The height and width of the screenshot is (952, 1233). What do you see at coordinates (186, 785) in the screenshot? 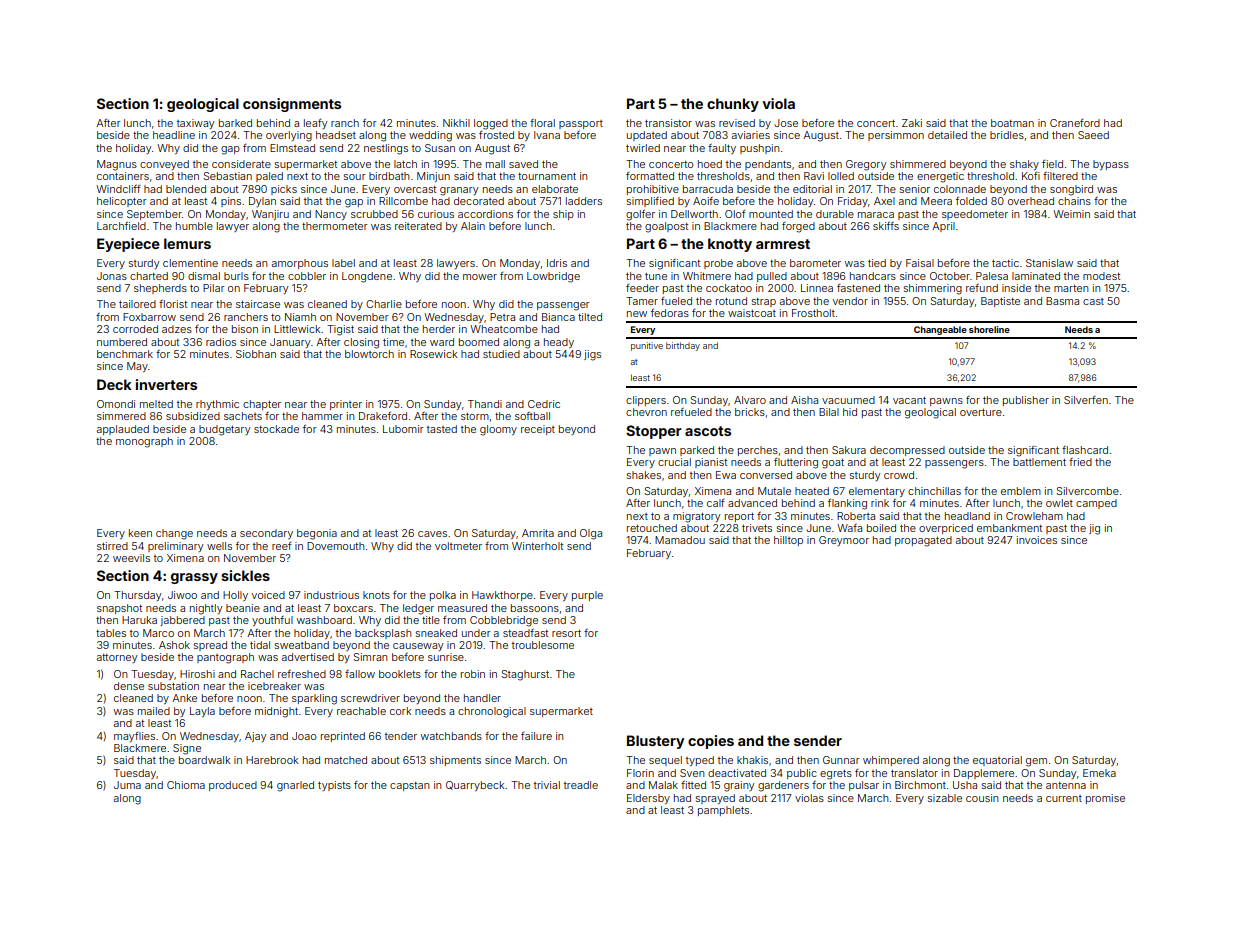
I see `Chioma` at bounding box center [186, 785].
